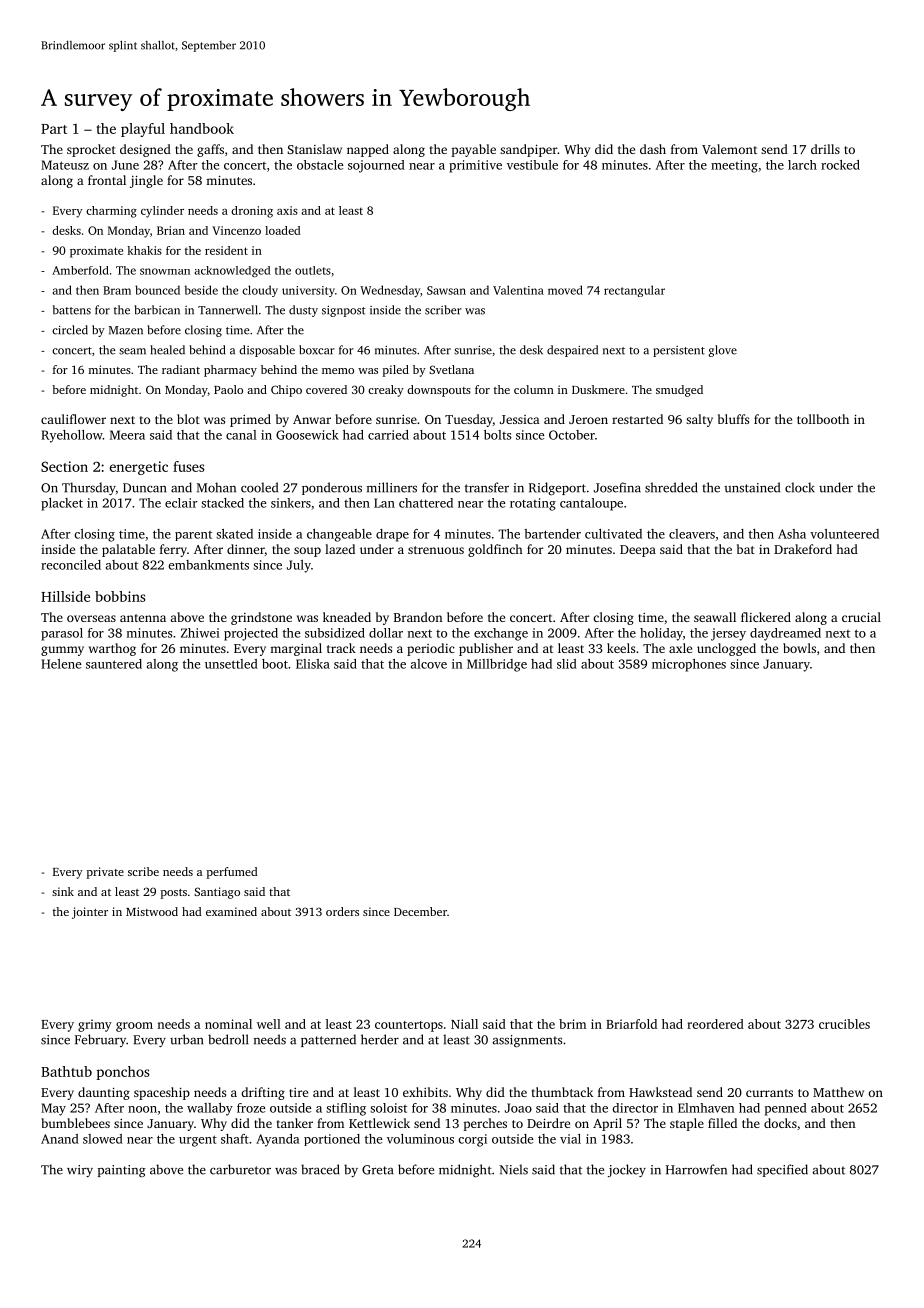 This screenshot has width=924, height=1308. I want to click on bowls, so click(799, 648).
